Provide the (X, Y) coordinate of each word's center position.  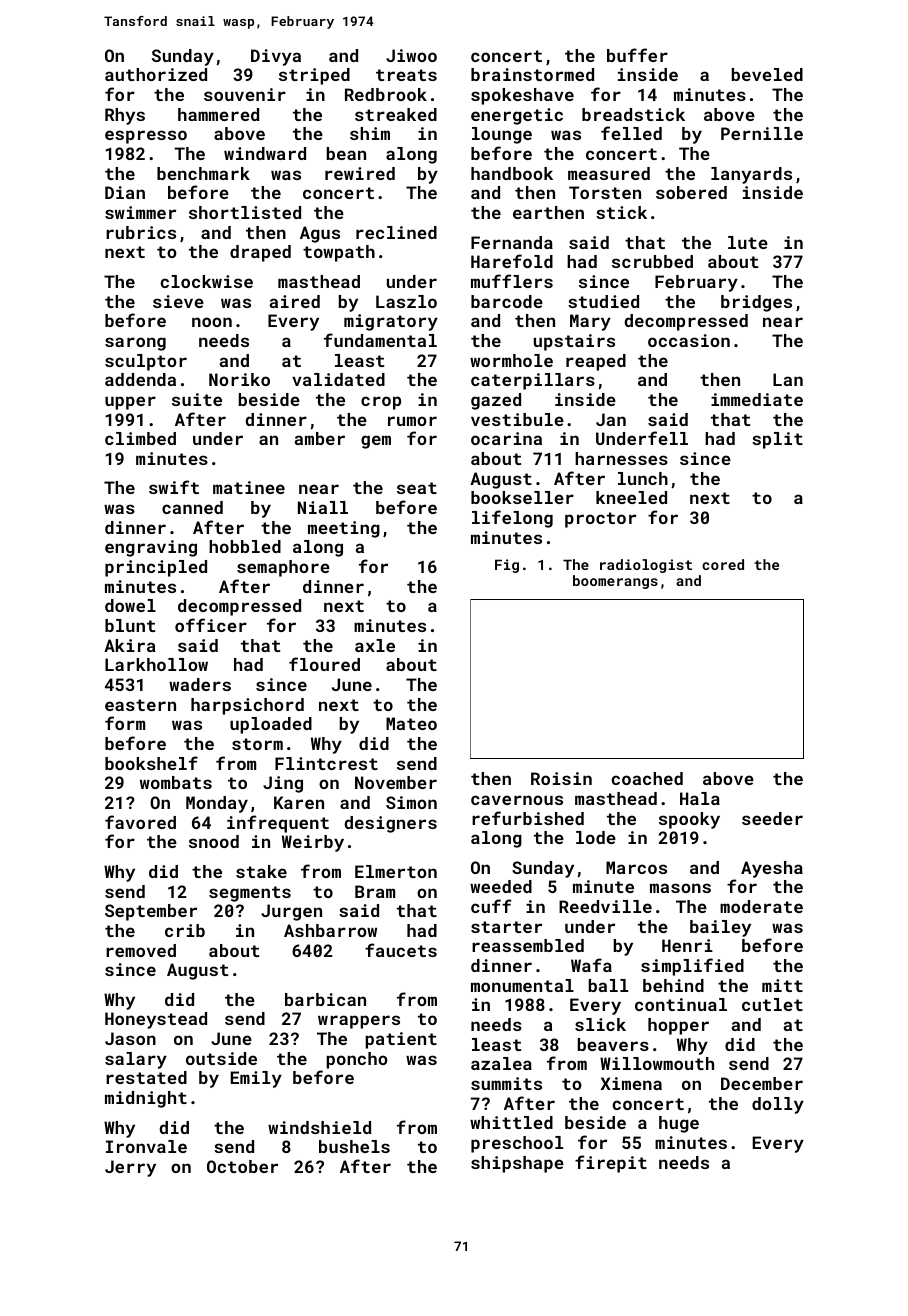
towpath (339, 253)
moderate (761, 906)
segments (250, 894)
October (242, 1166)
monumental (522, 985)
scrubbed (652, 261)
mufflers (512, 281)
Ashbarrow (330, 930)
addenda (140, 379)
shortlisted (245, 212)
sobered (691, 192)
